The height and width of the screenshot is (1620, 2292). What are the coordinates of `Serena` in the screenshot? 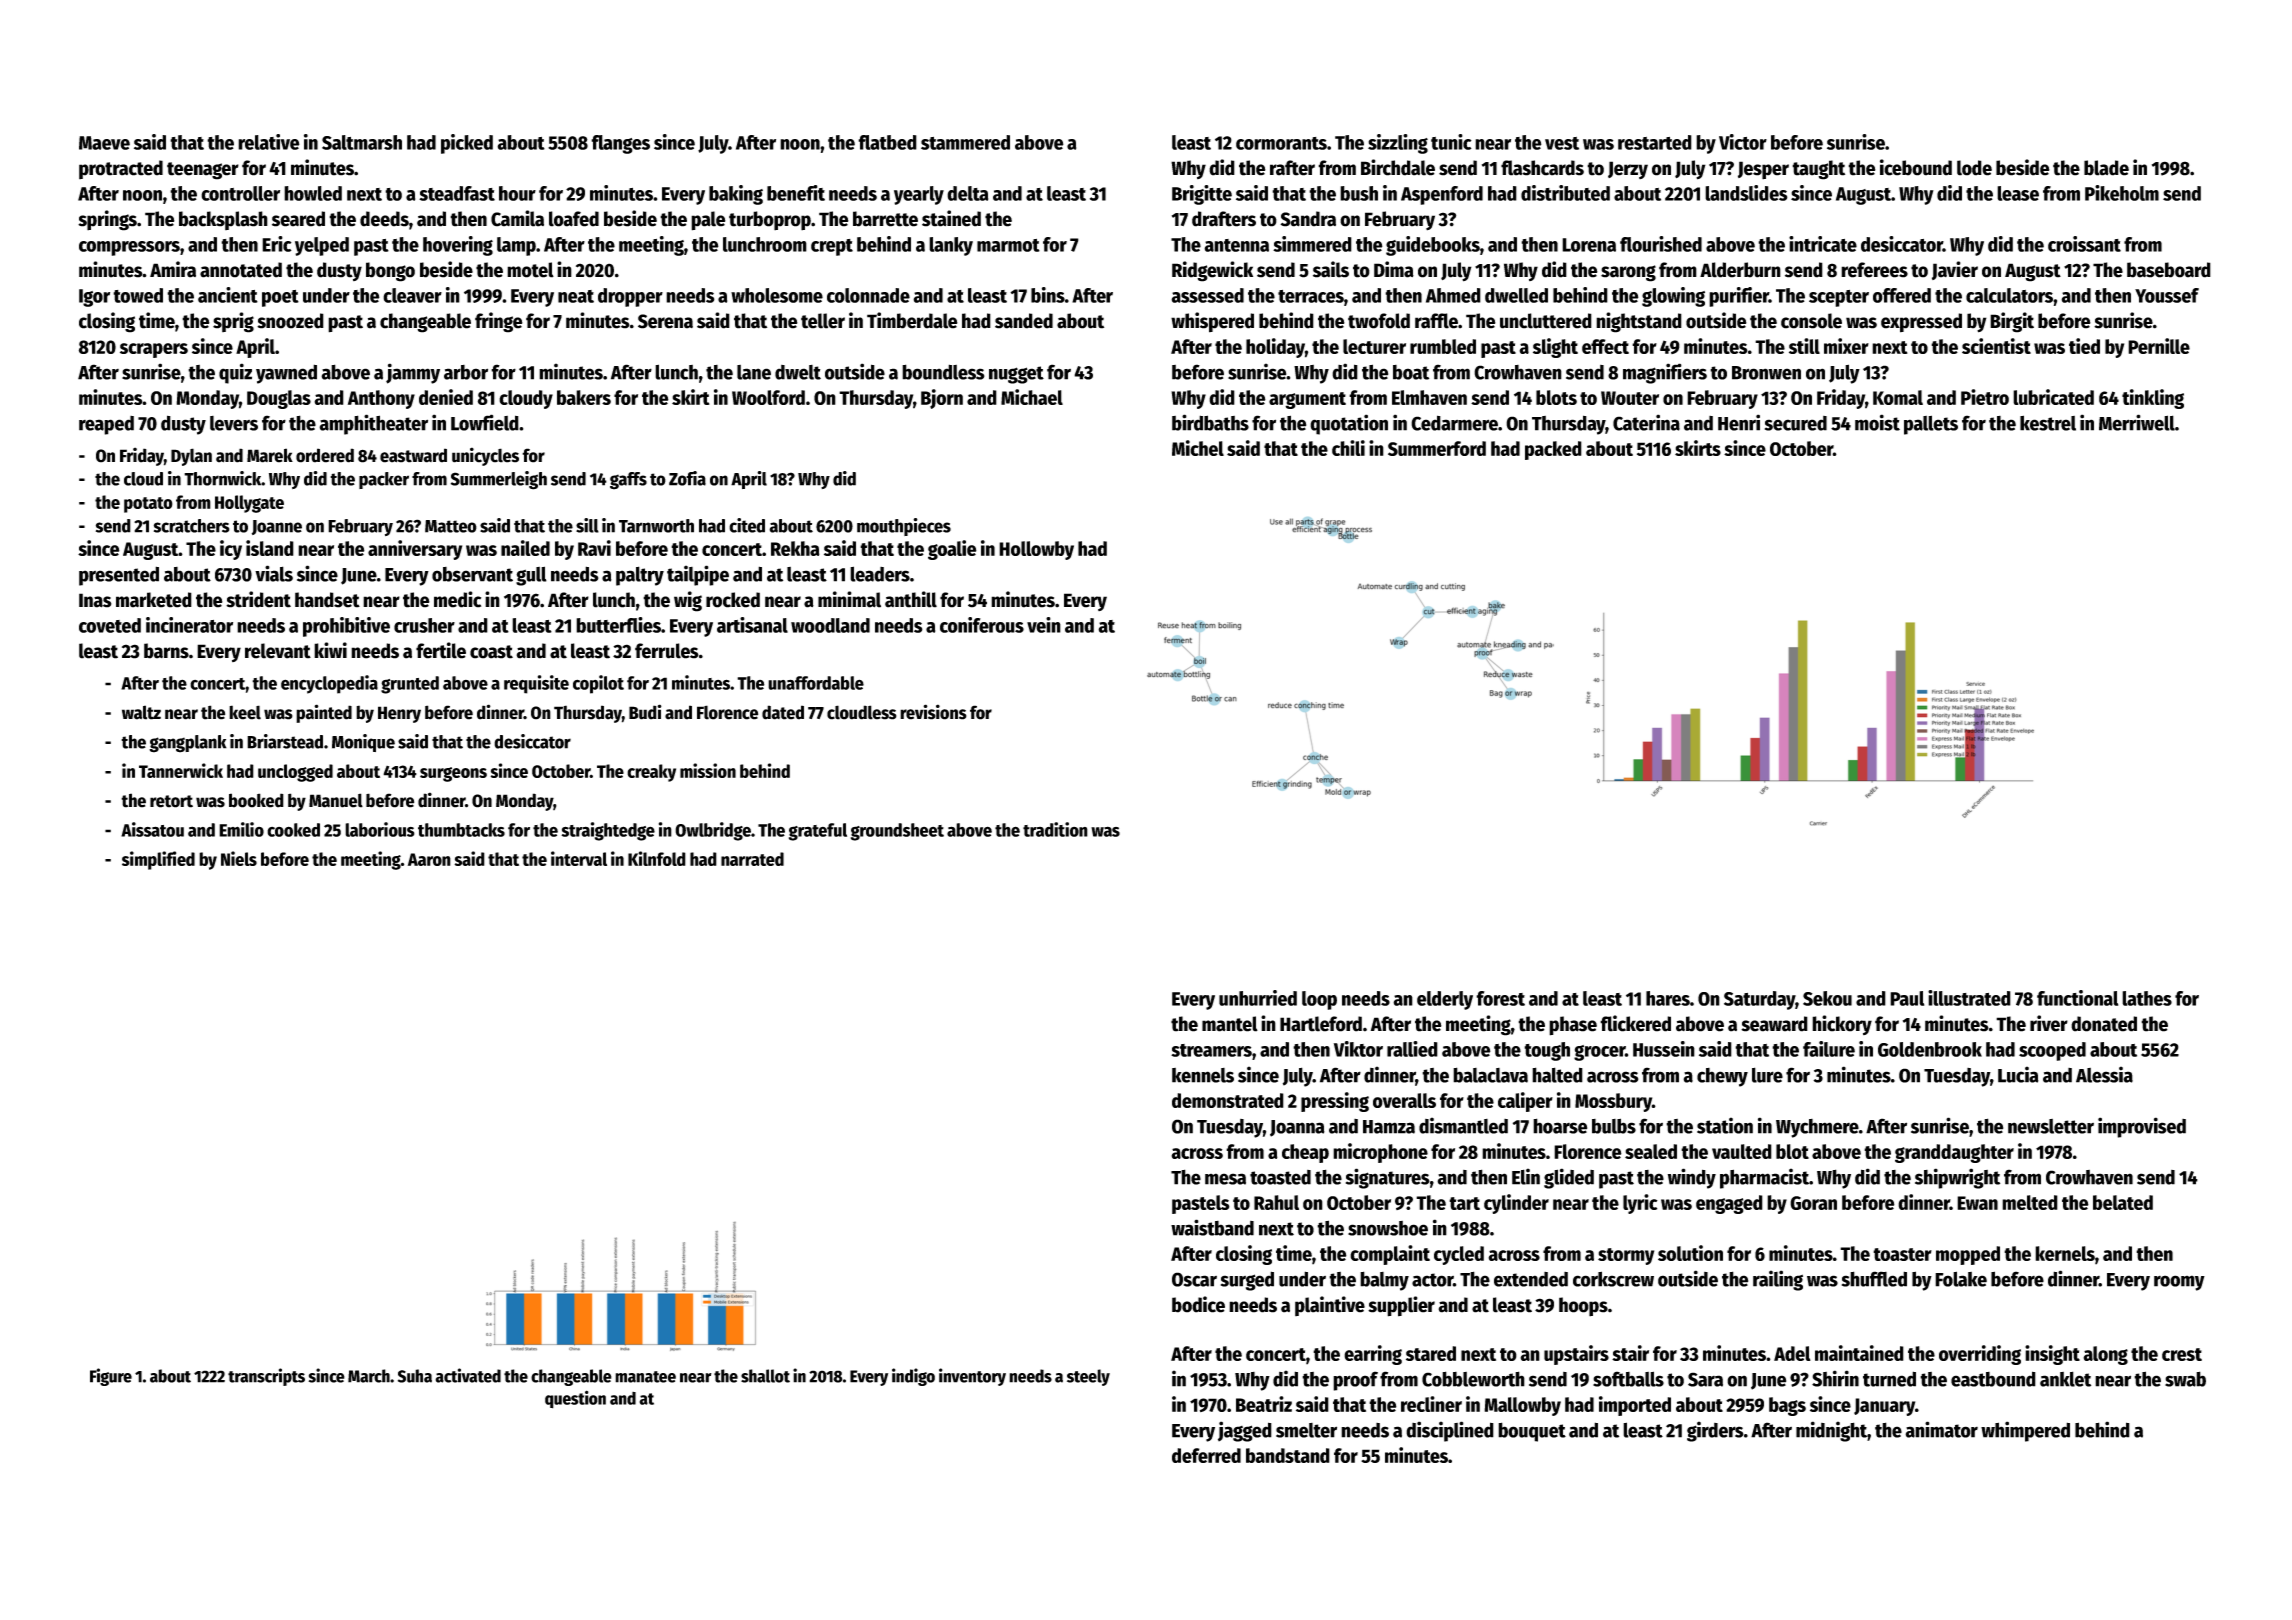 It's located at (665, 321).
